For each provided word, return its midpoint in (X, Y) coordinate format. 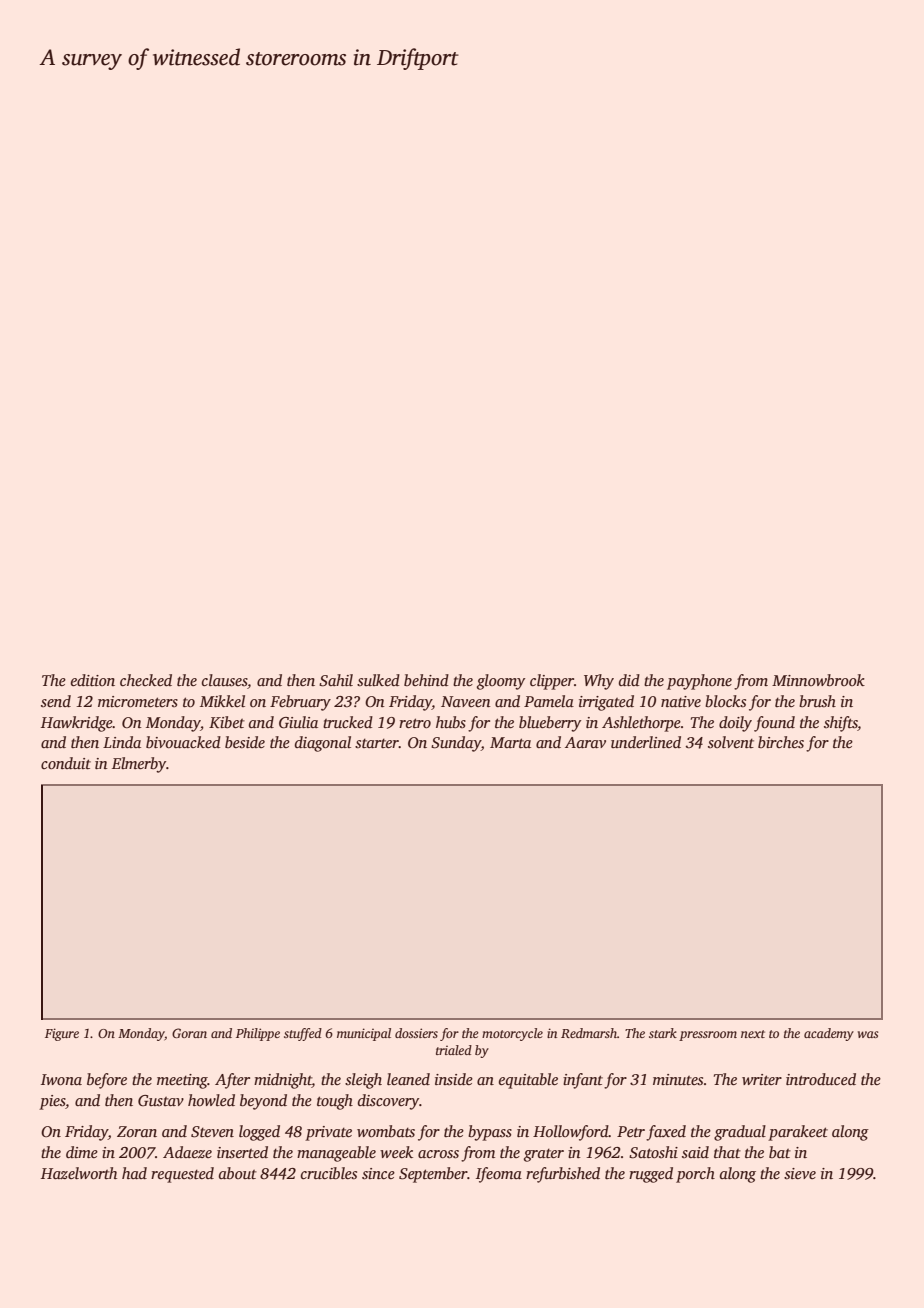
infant (583, 1081)
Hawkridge (77, 724)
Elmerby (139, 765)
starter (377, 743)
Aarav (585, 742)
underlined (646, 742)
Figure (62, 1034)
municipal (364, 1034)
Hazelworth (79, 1173)
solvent (731, 742)
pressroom (708, 1036)
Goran (189, 1033)
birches (781, 742)
